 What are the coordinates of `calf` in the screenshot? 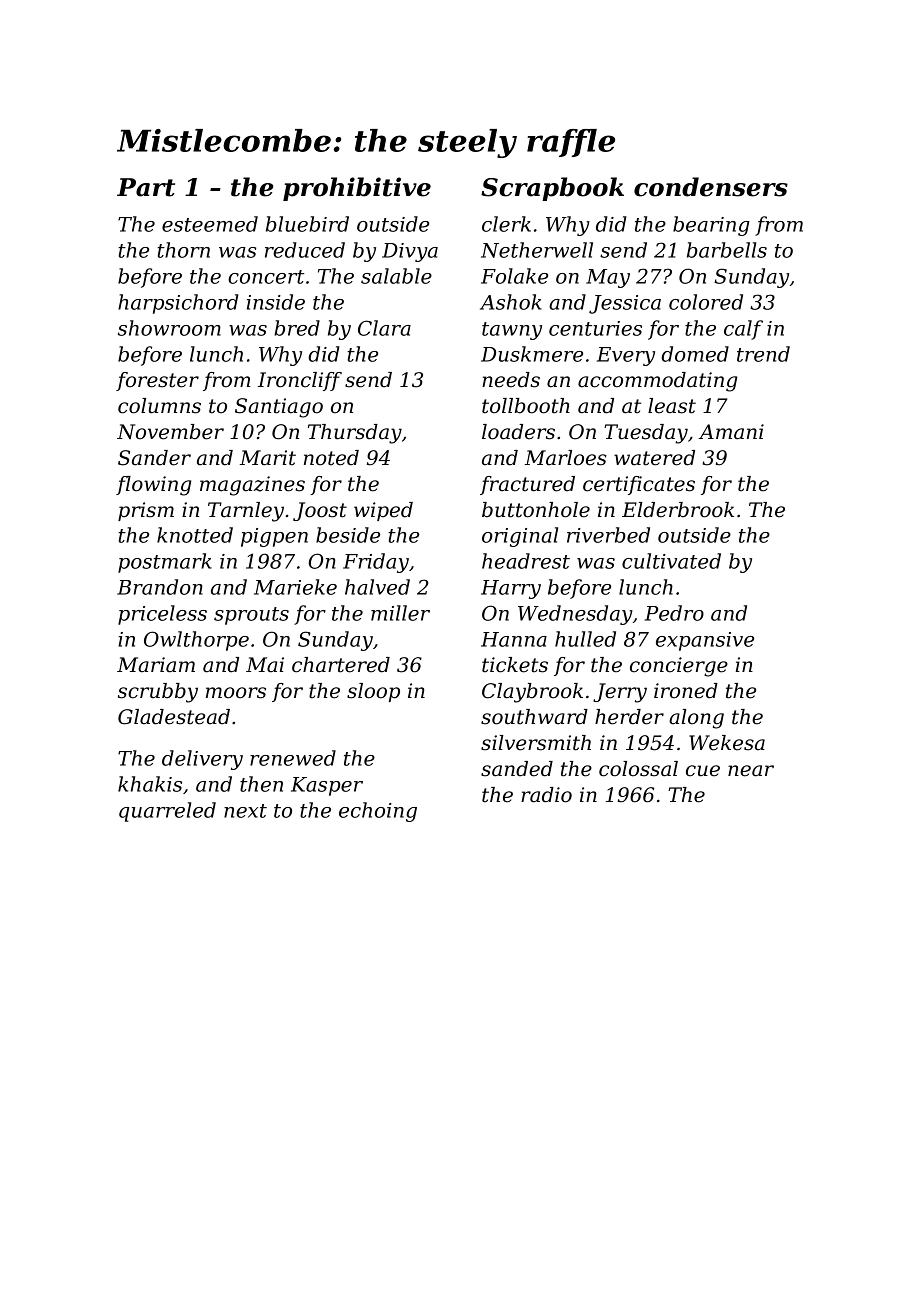 It's located at (743, 330).
